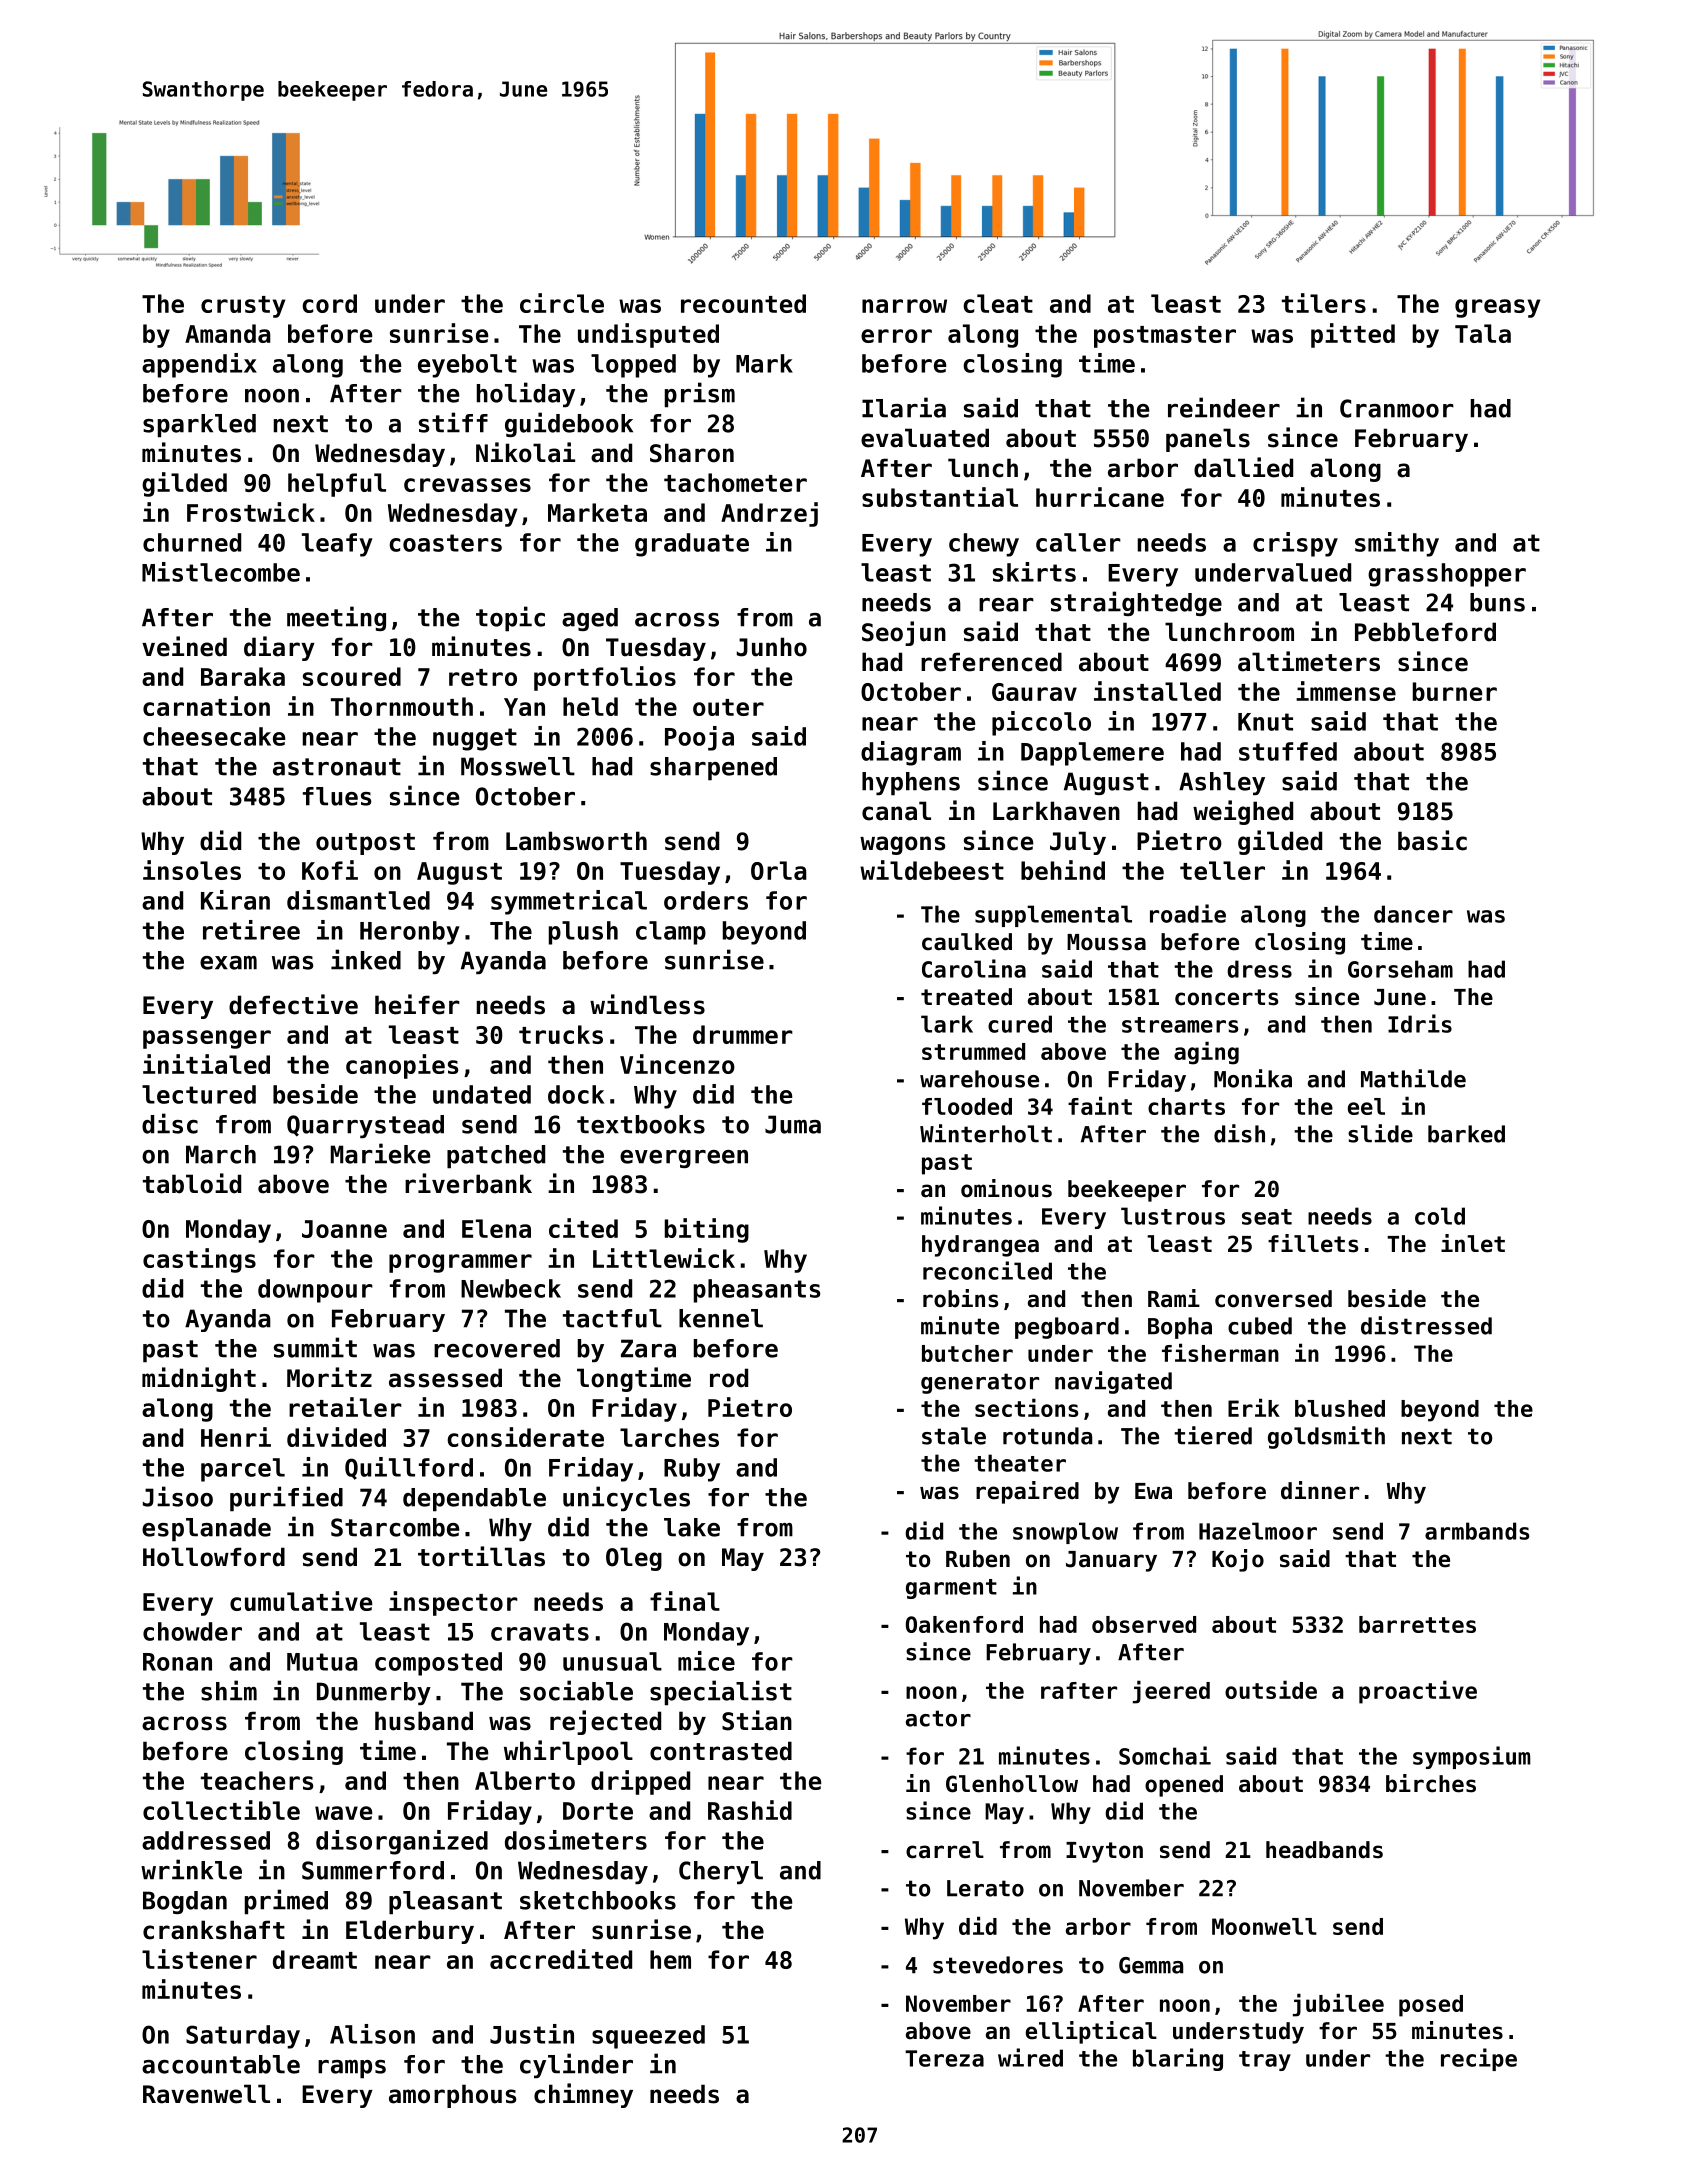  I want to click on recounted, so click(743, 303).
